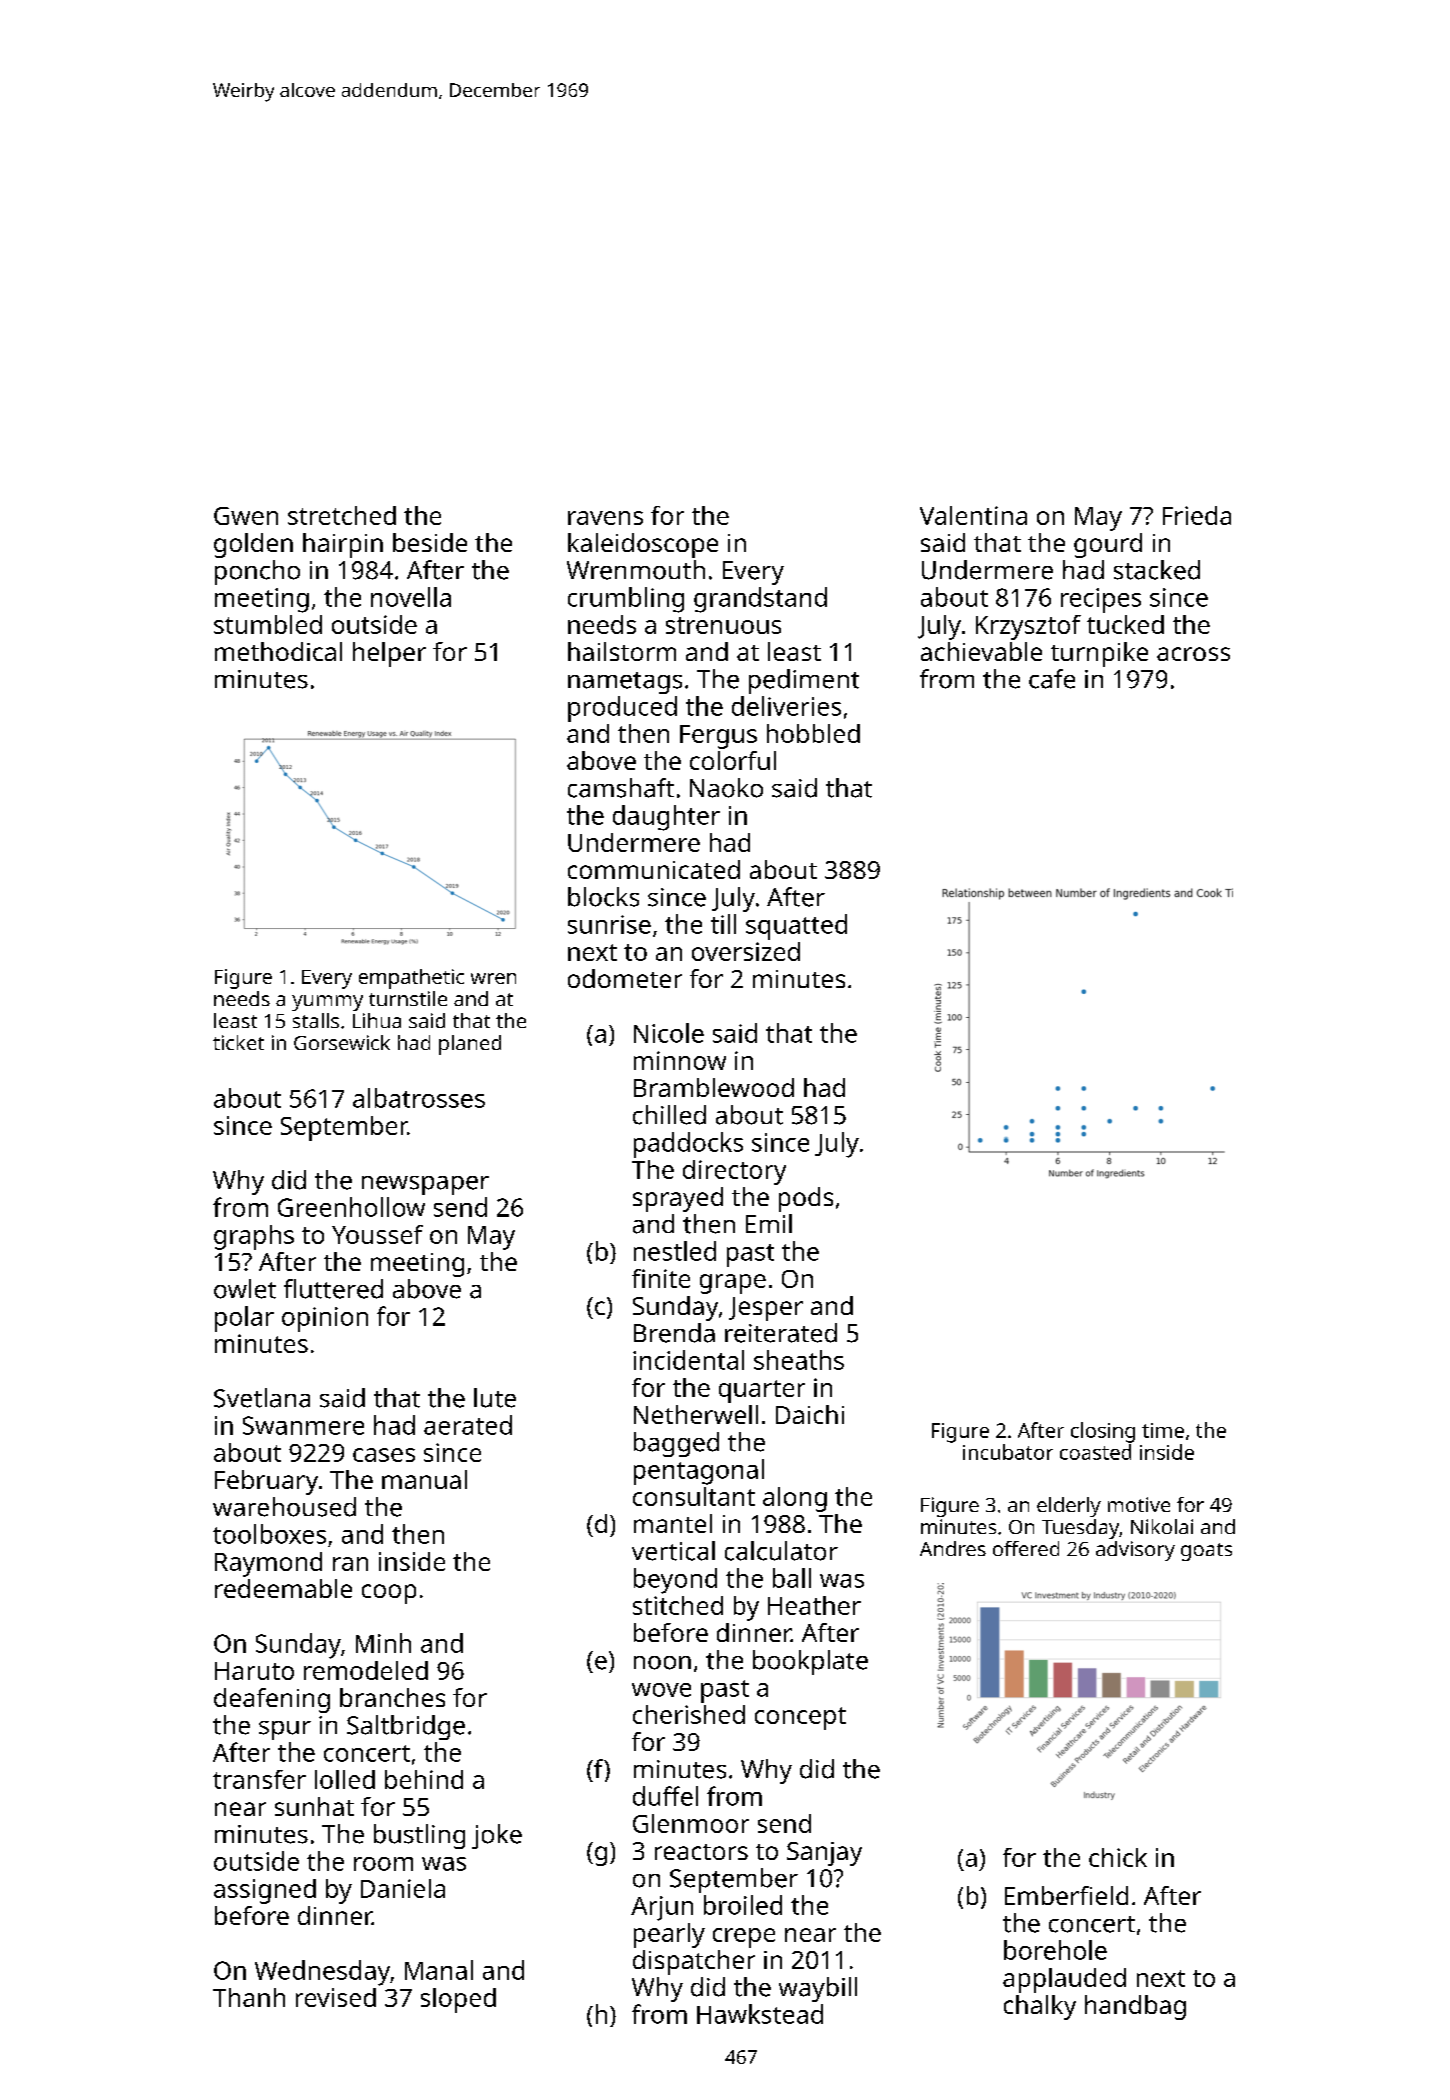  What do you see at coordinates (810, 1414) in the document?
I see `Daichi` at bounding box center [810, 1414].
